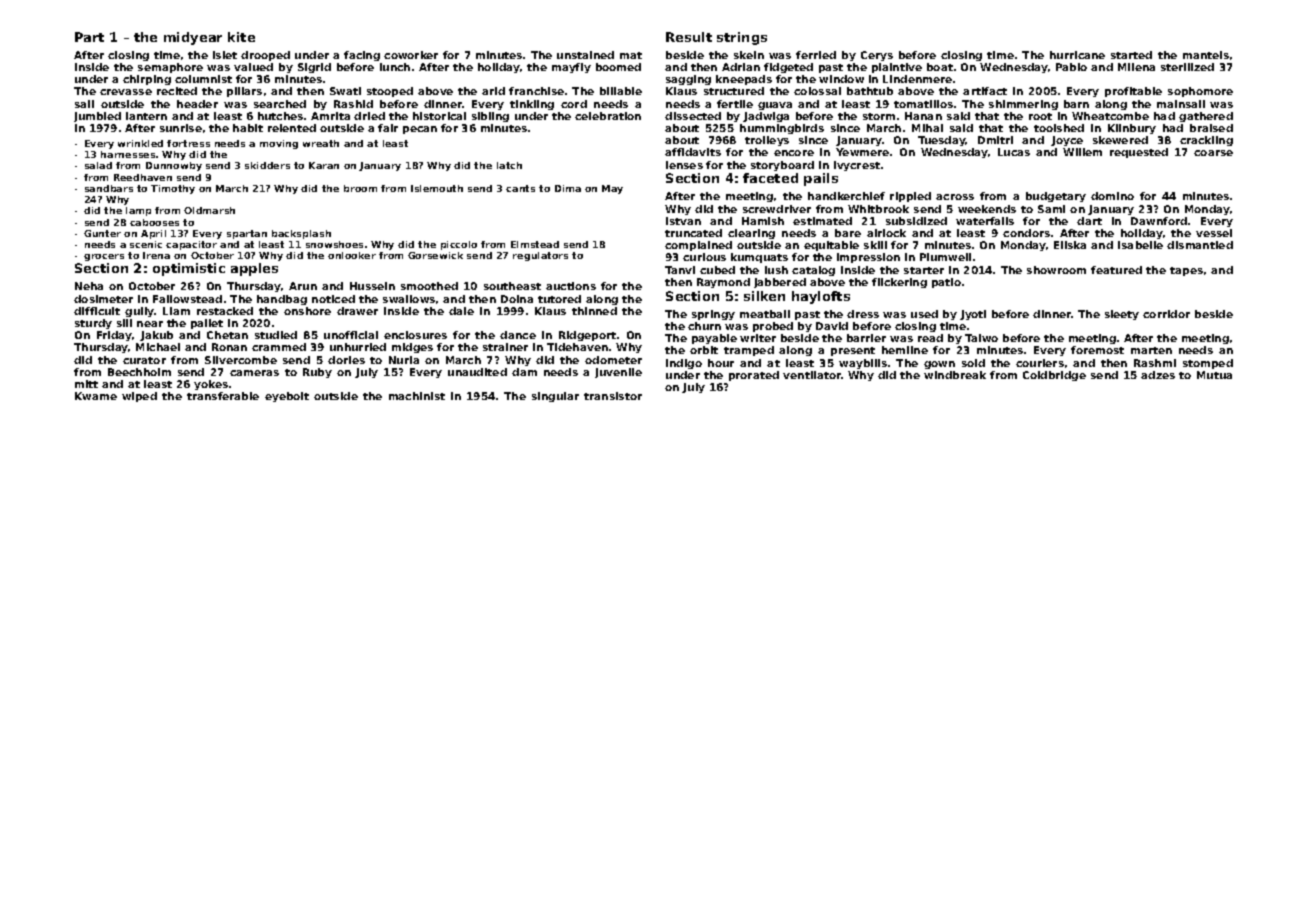  What do you see at coordinates (390, 92) in the page?
I see `stooped` at bounding box center [390, 92].
